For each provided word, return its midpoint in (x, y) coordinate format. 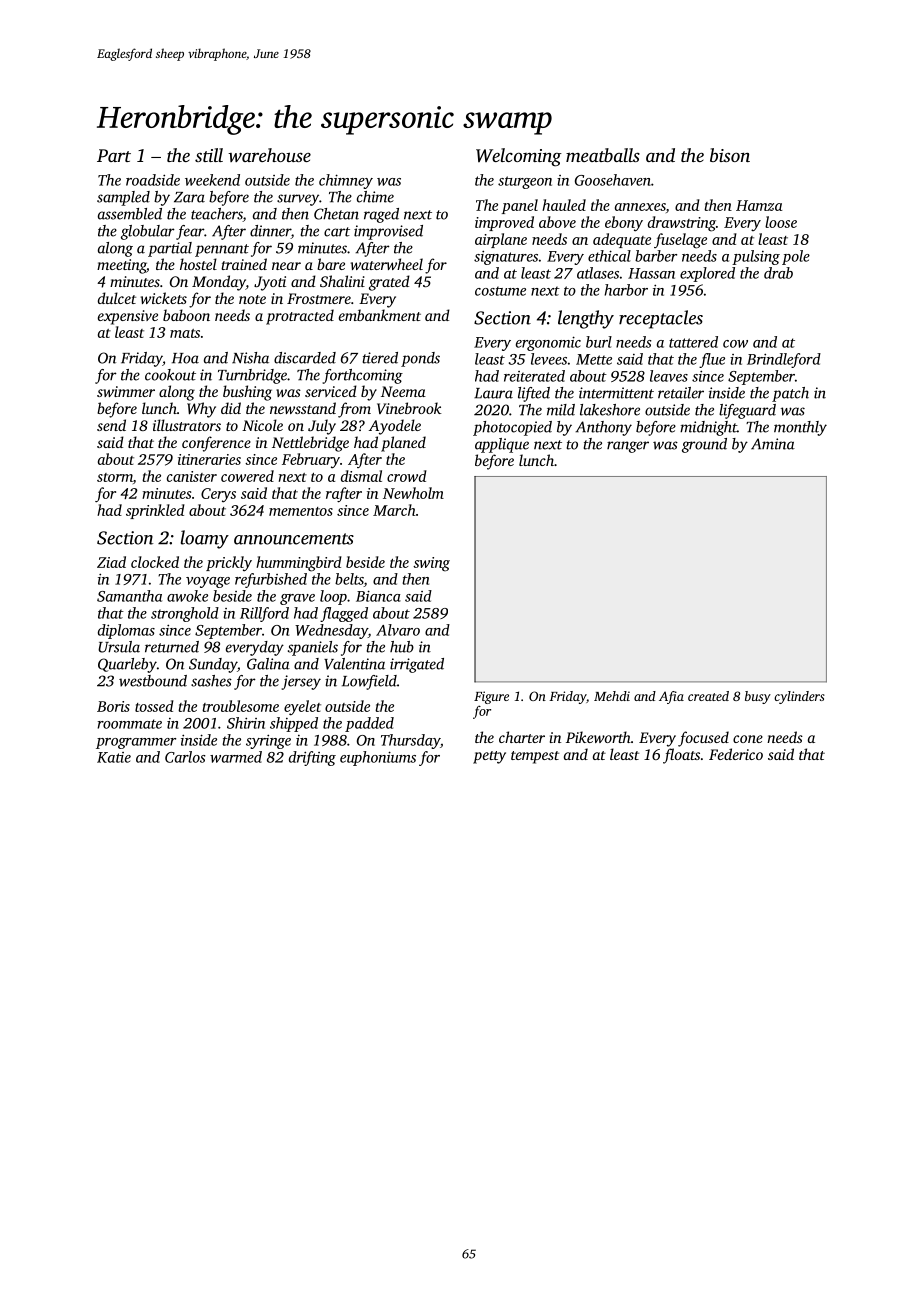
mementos (301, 511)
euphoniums (378, 758)
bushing (247, 393)
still (209, 155)
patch (790, 394)
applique (502, 445)
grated (389, 283)
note (252, 299)
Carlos (185, 757)
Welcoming (519, 157)
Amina (773, 444)
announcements (294, 539)
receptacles (661, 319)
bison (730, 155)
